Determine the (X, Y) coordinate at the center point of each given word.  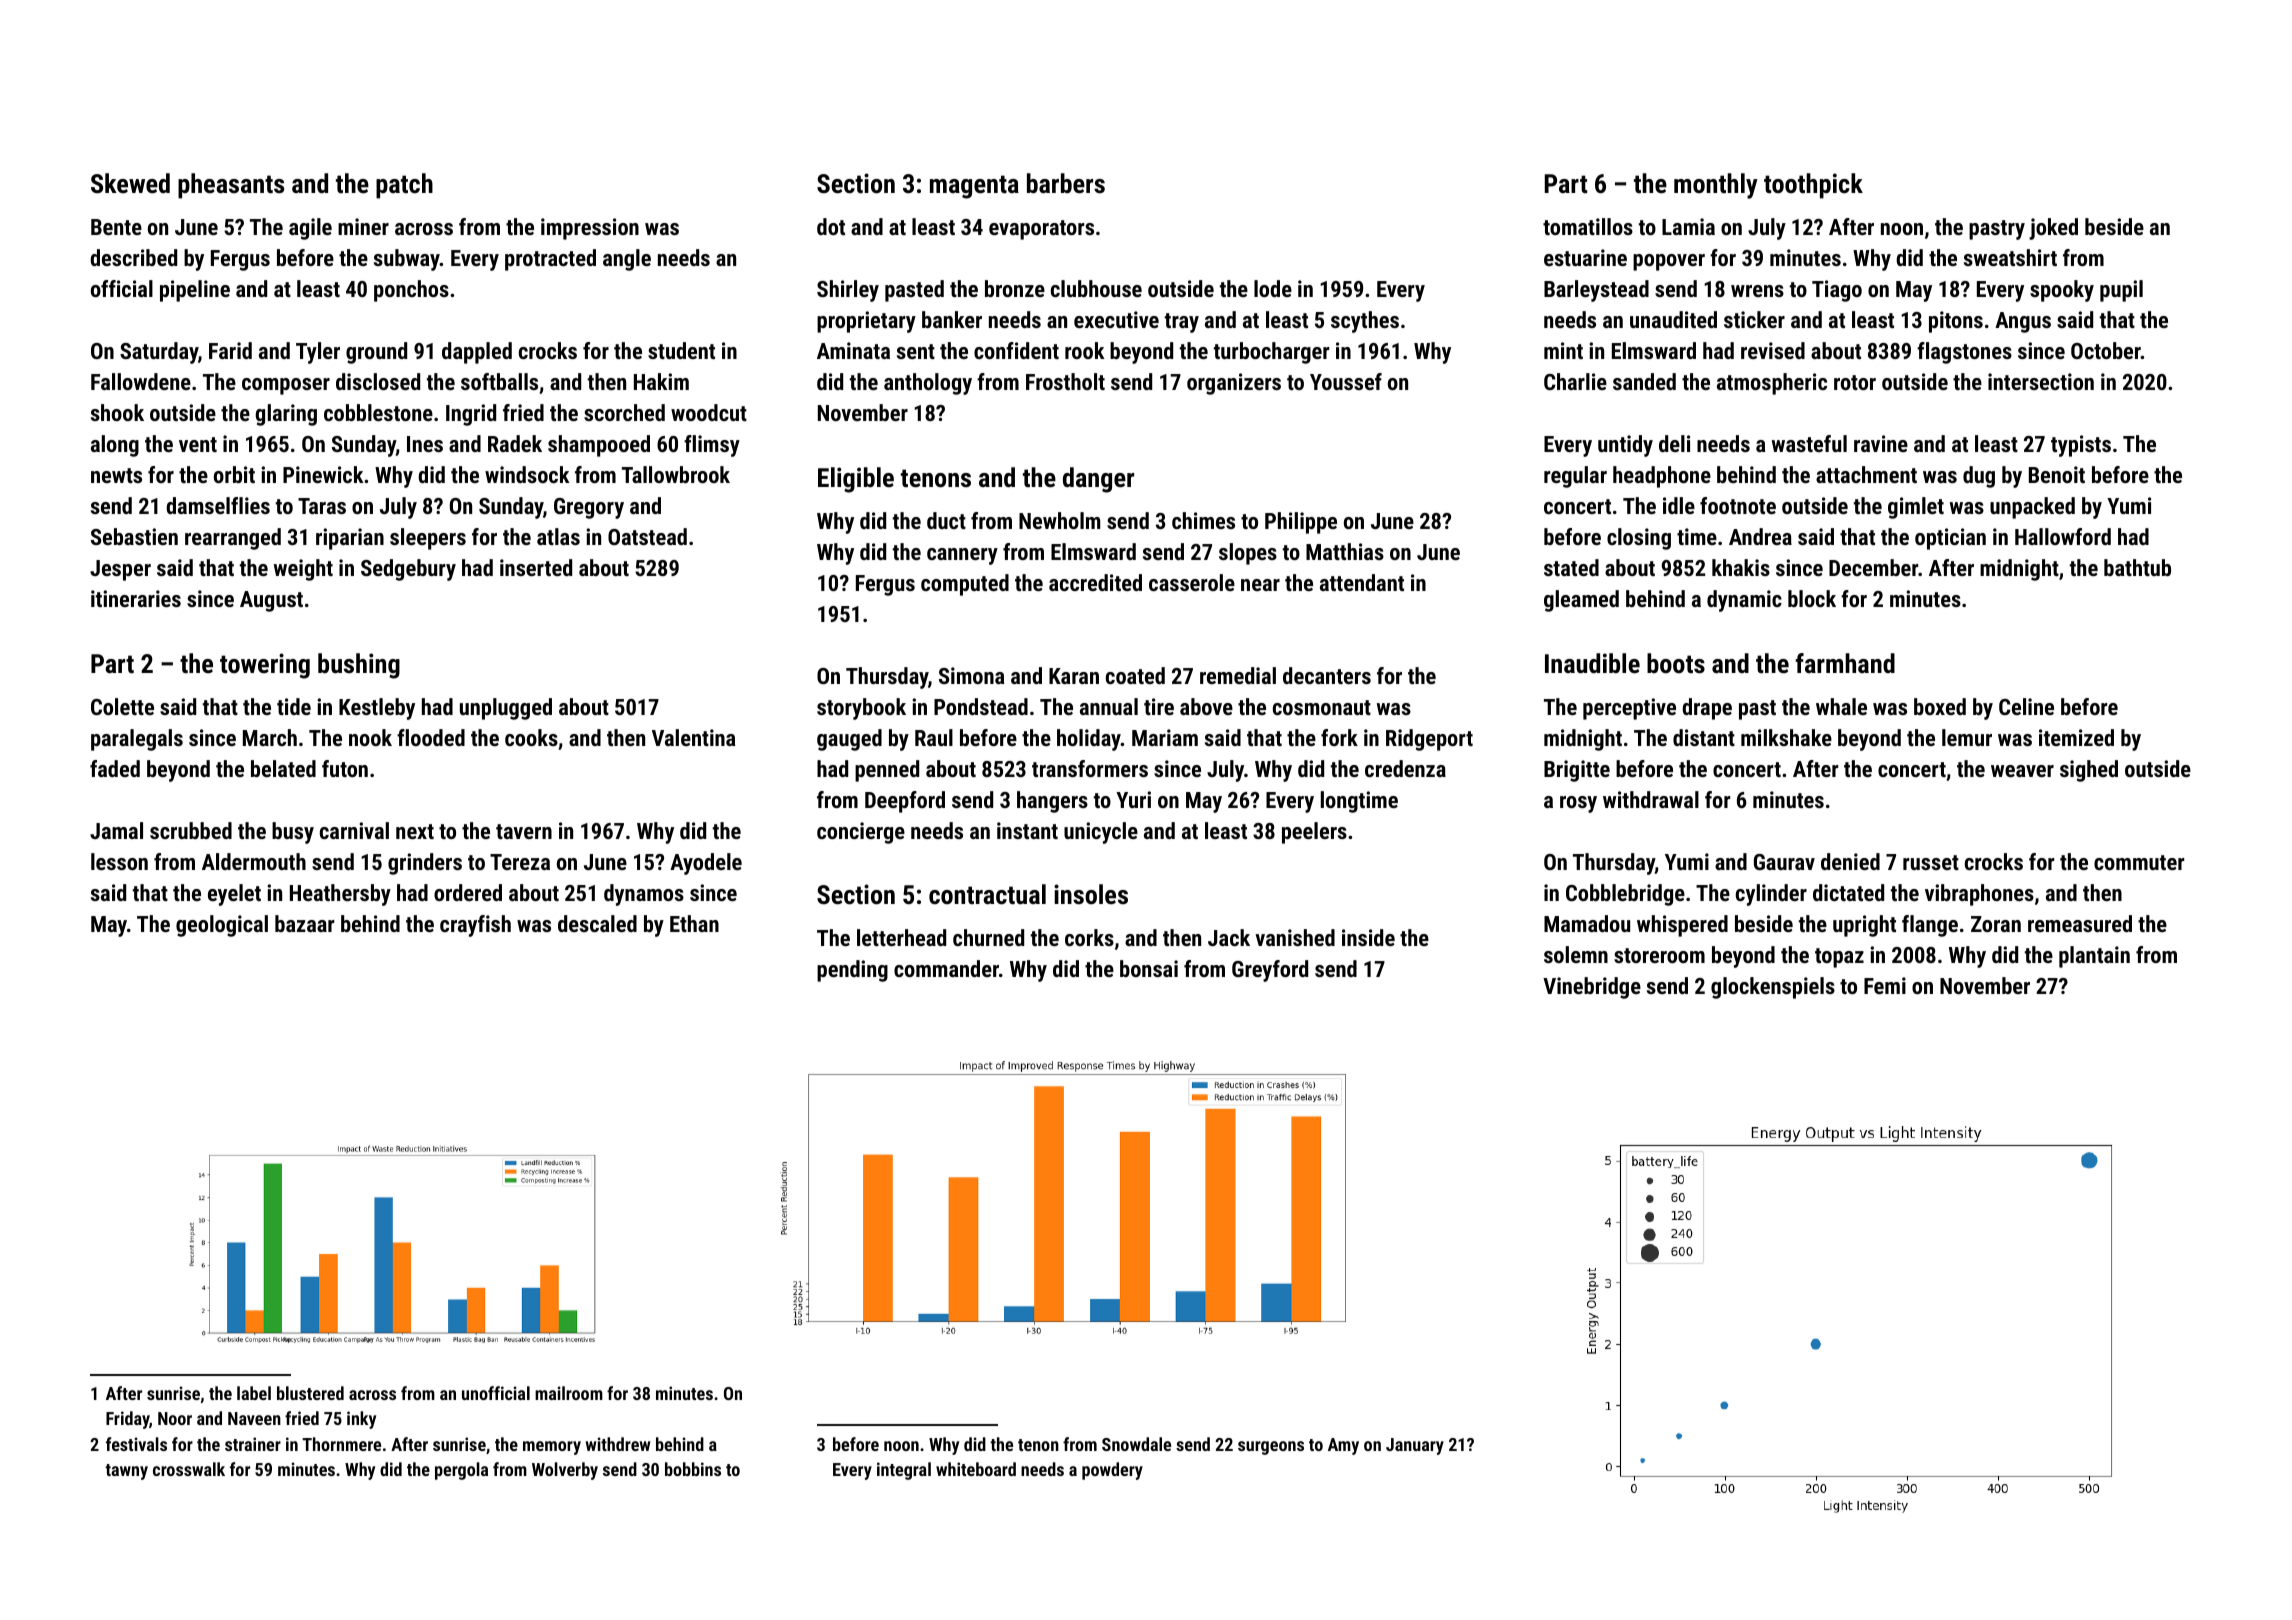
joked (2053, 229)
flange (1930, 926)
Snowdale (1136, 1444)
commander (946, 968)
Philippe (1301, 523)
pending (852, 971)
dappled (477, 353)
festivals (136, 1444)
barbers (1066, 183)
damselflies (218, 505)
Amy (1343, 1446)
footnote (1738, 505)
